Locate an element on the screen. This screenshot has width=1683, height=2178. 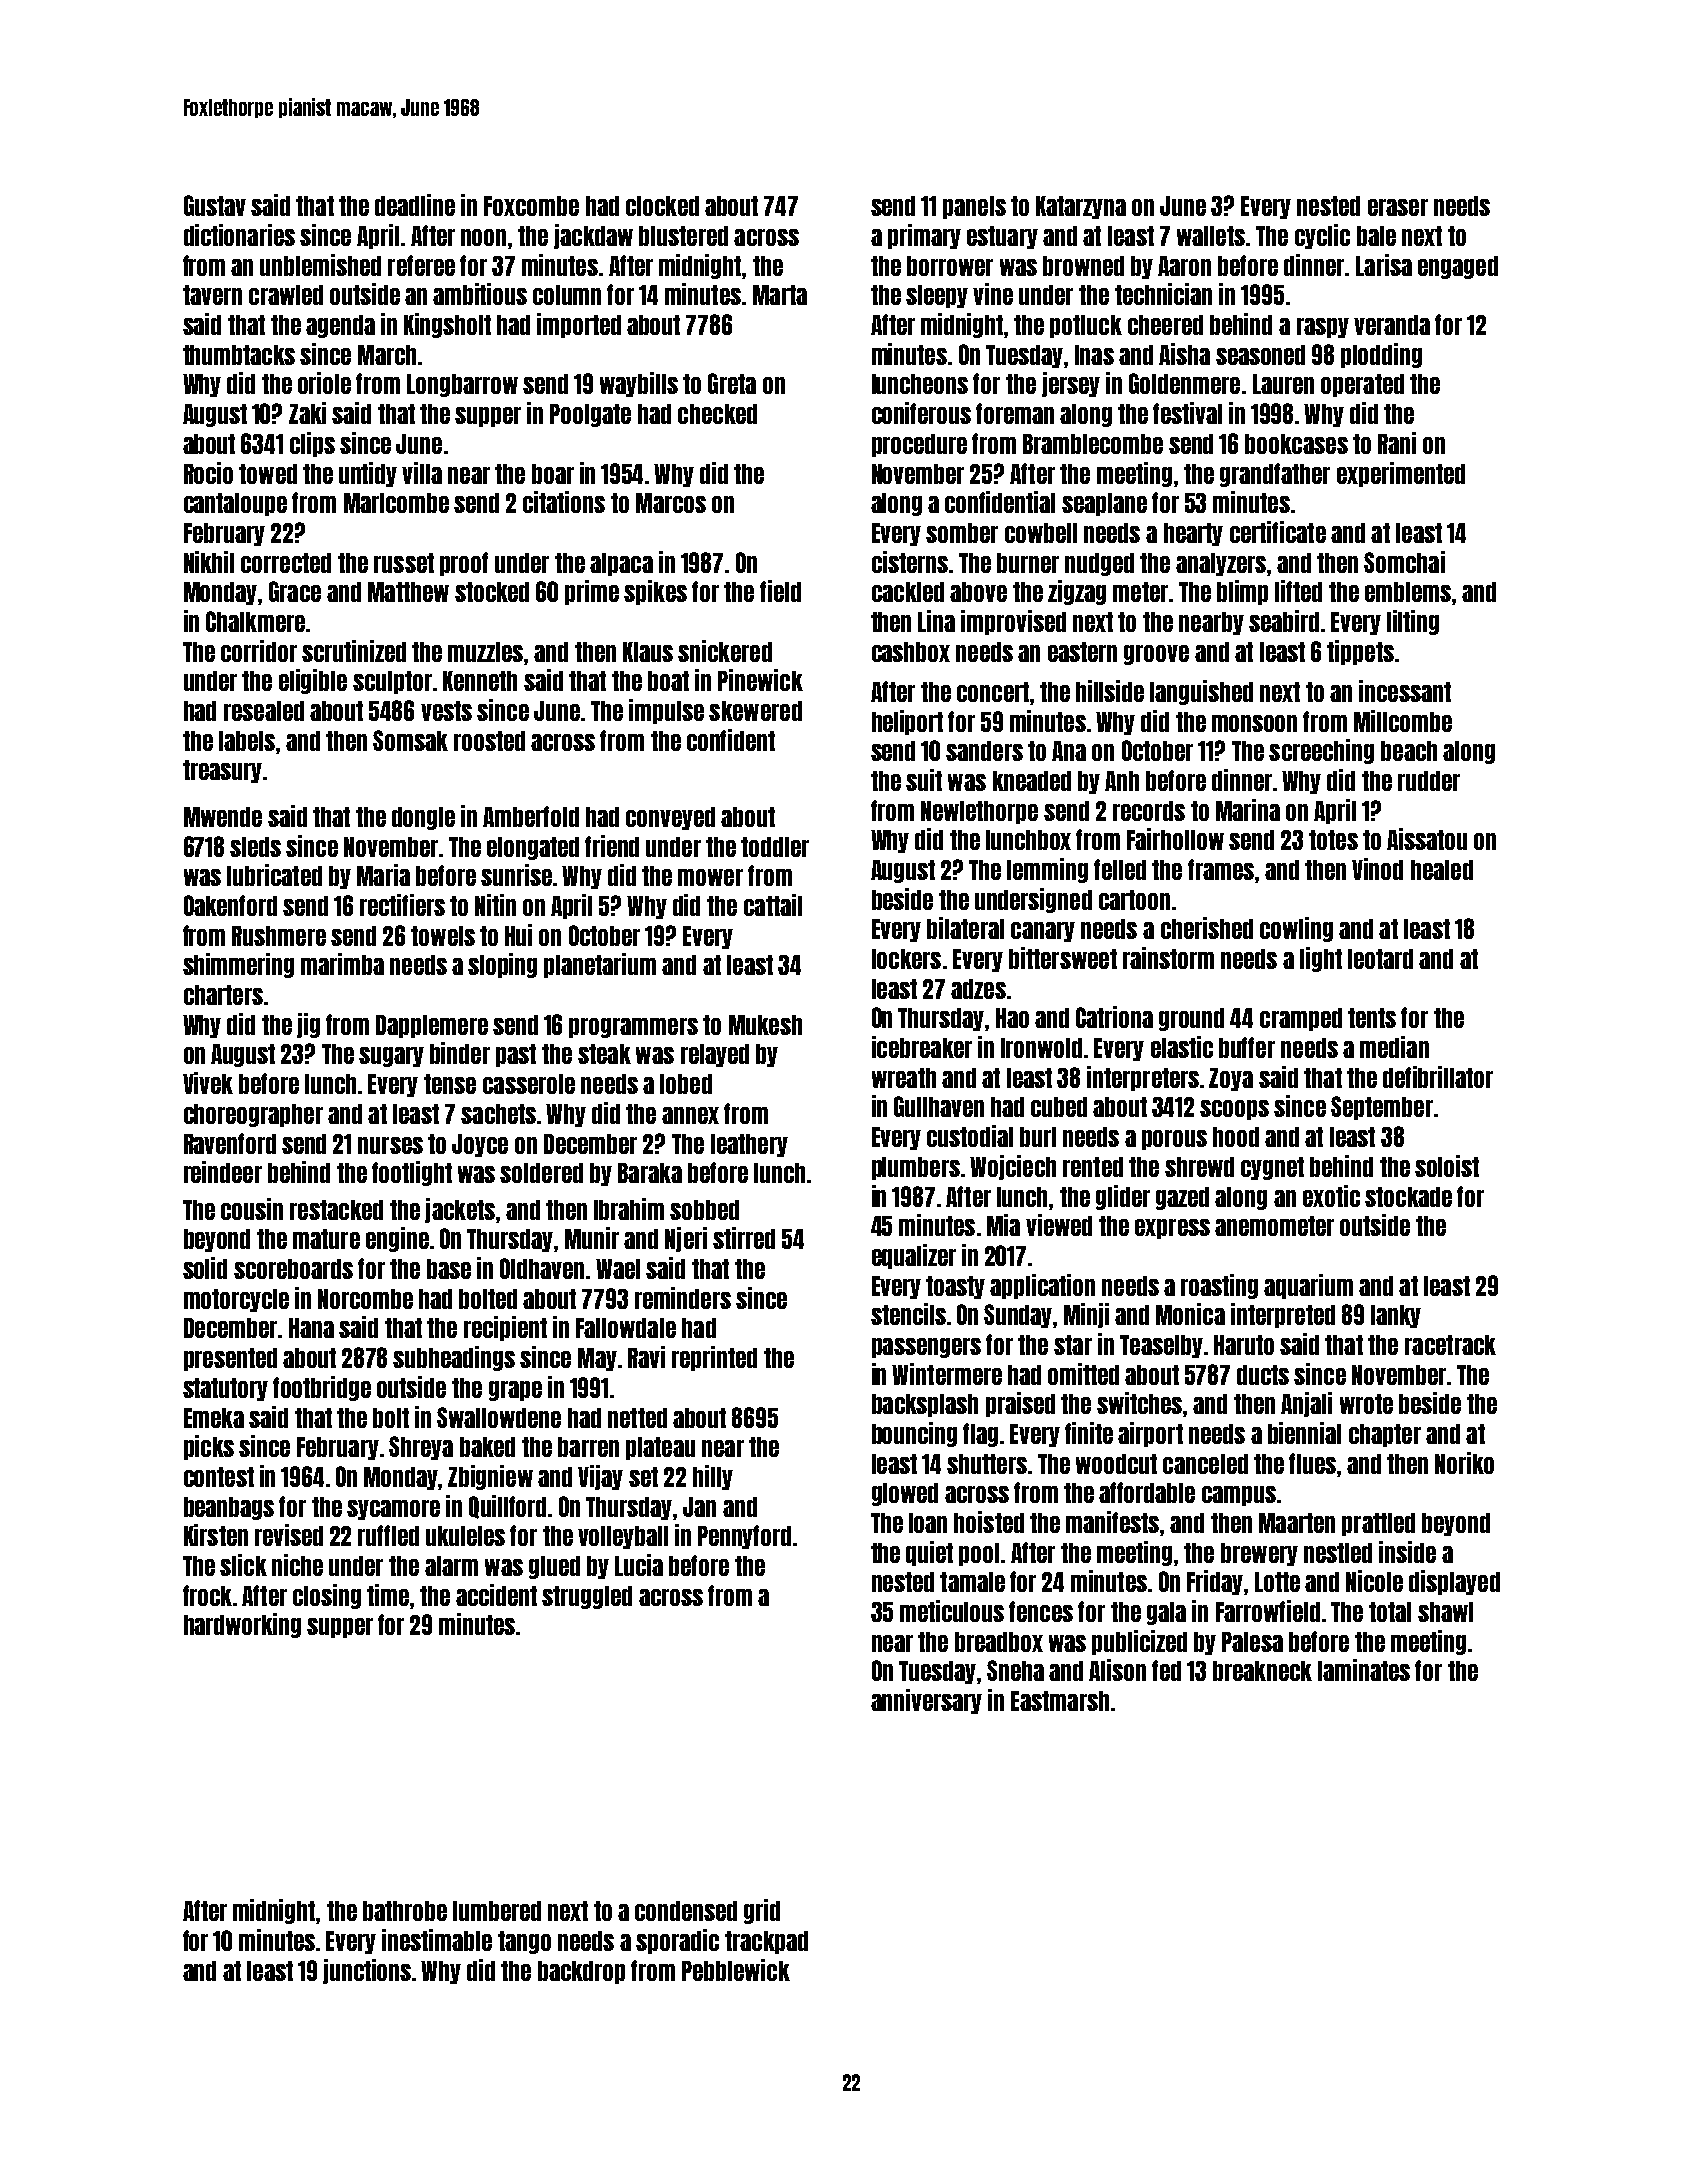
Eastmarsh is located at coordinates (1060, 1701).
